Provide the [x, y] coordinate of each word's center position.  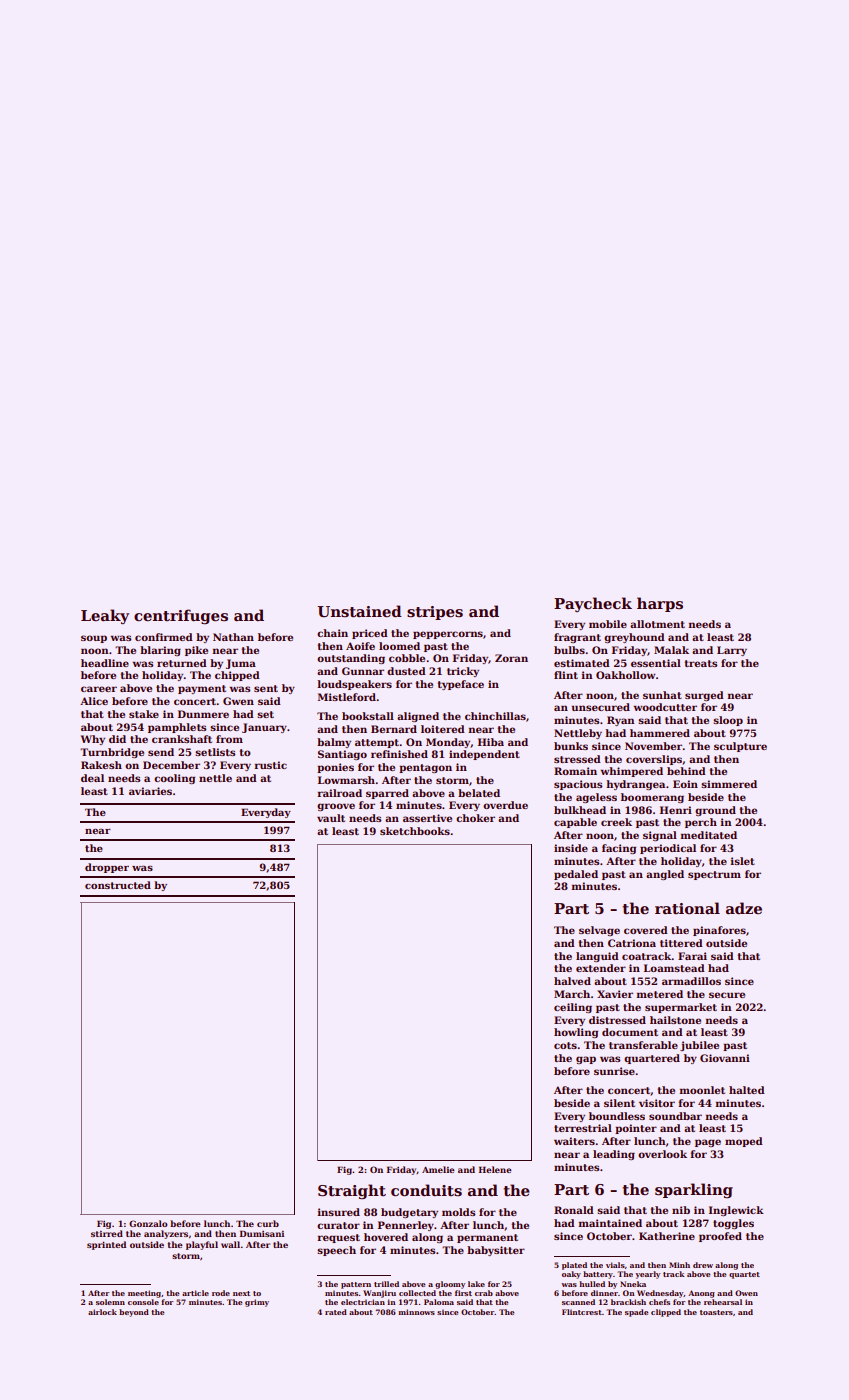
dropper [107, 868]
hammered [660, 733]
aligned [418, 717]
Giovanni [725, 1058]
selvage [599, 931]
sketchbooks [415, 831]
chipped [237, 676]
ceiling [573, 1008]
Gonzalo [148, 1223]
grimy [257, 1303]
